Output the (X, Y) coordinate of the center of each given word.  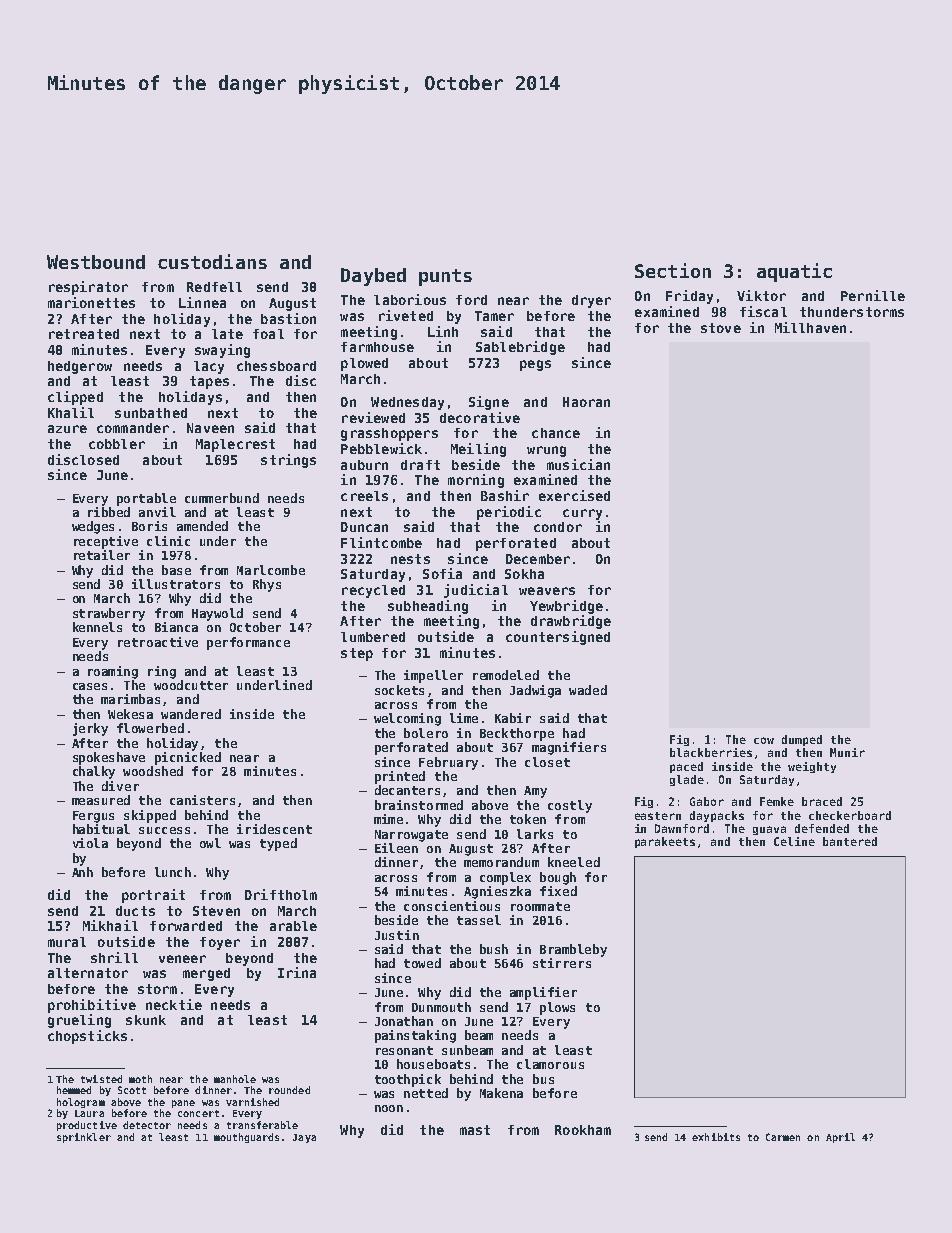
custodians (212, 261)
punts (445, 277)
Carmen (783, 1137)
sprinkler (84, 1138)
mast (475, 1130)
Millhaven (810, 327)
